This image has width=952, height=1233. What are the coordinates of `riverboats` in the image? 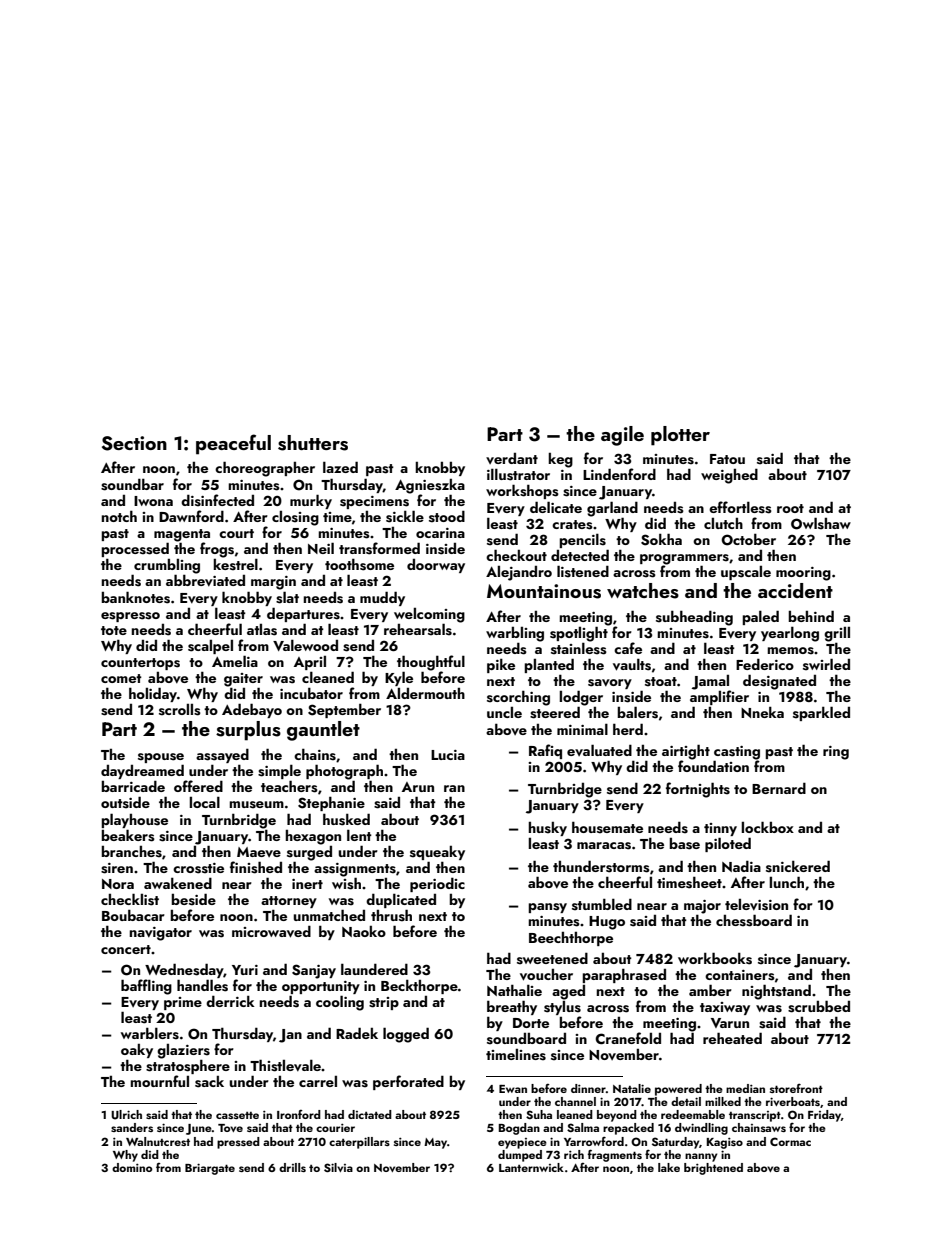 It's located at (793, 1101).
